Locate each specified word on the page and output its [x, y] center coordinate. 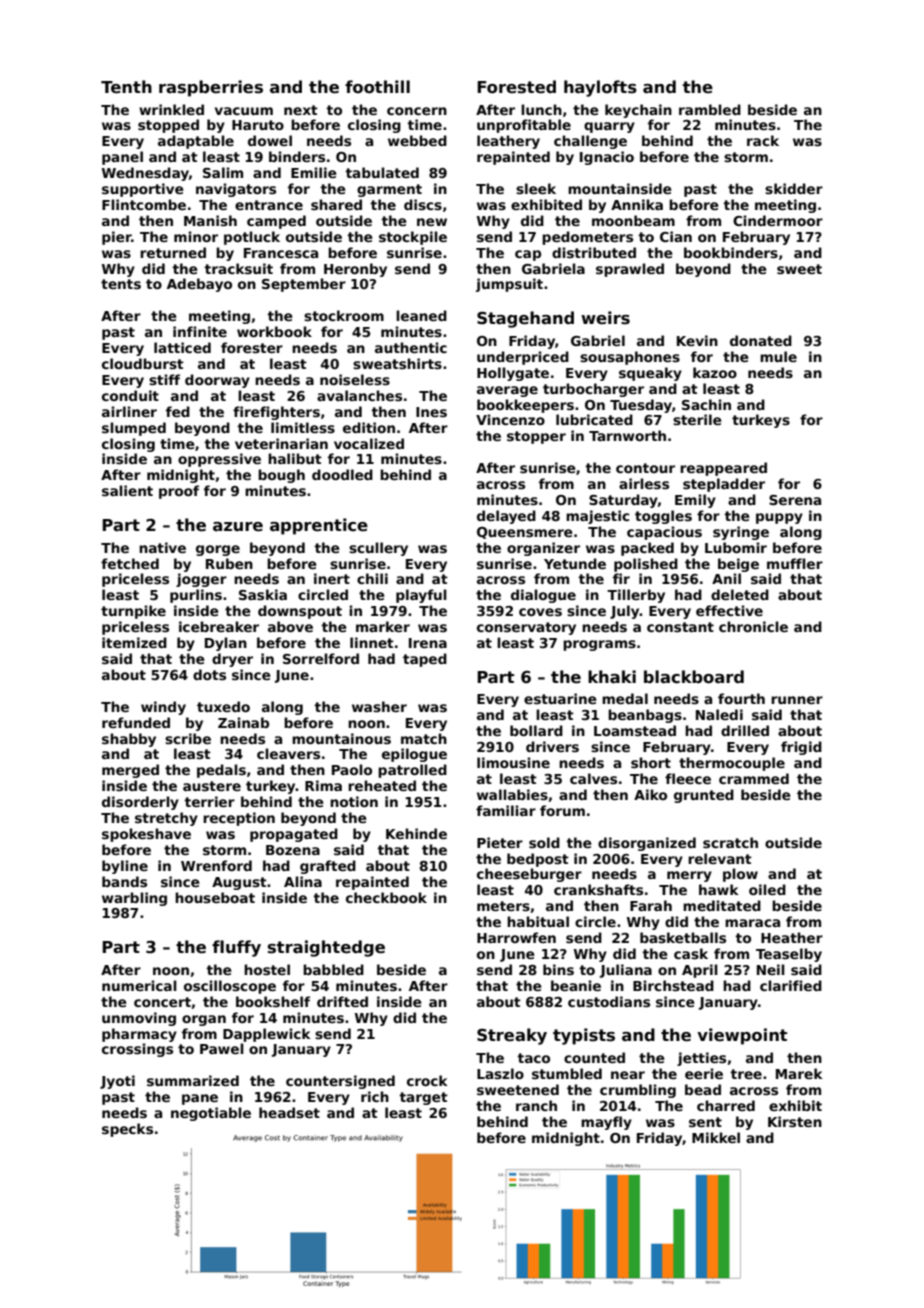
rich [375, 1096]
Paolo [352, 769]
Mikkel [716, 1137]
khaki [612, 677]
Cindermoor [778, 220]
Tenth [126, 87]
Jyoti [117, 1082]
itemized [134, 642]
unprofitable [524, 126]
